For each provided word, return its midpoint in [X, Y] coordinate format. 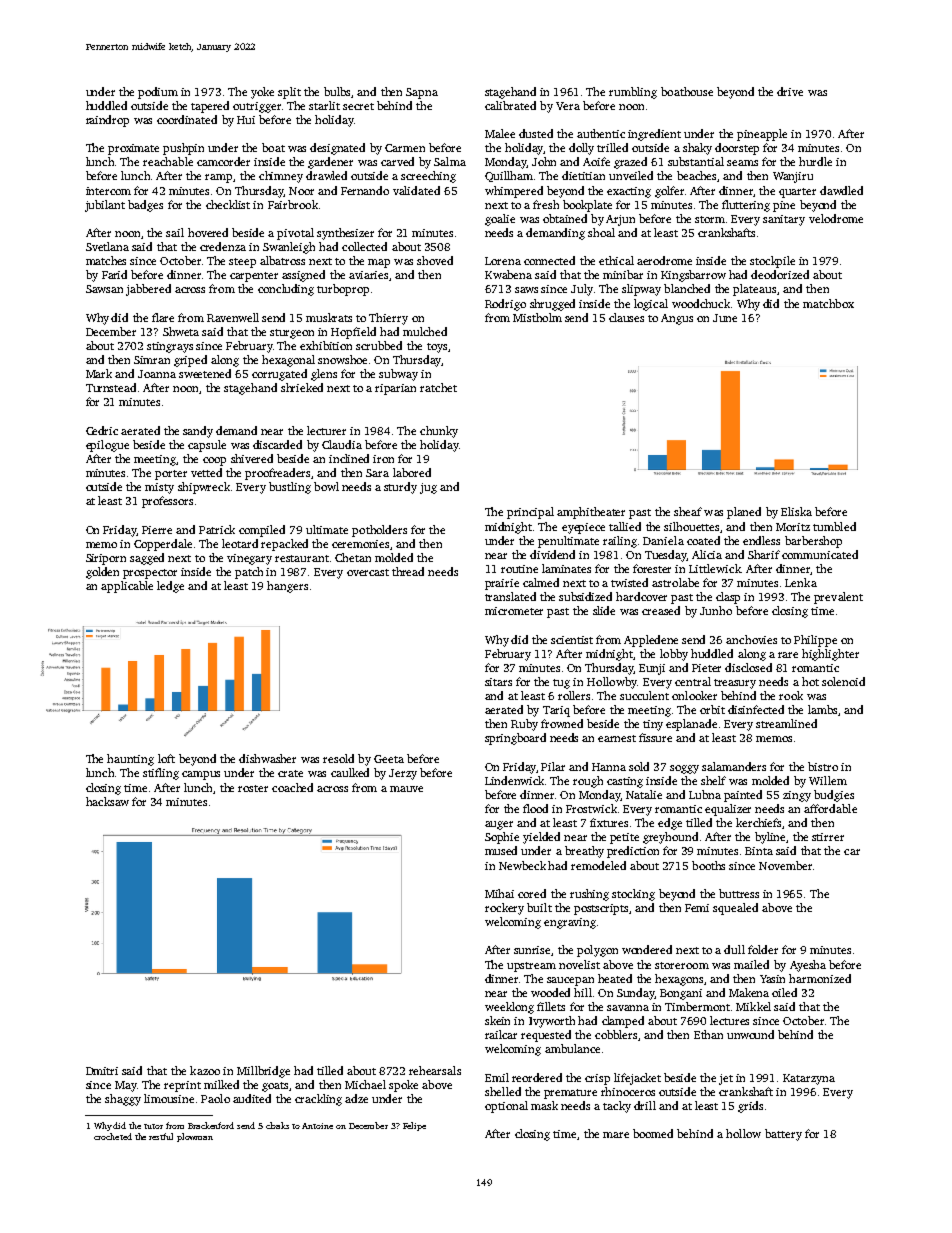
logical [651, 305]
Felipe [414, 1126]
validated [416, 190]
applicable [127, 587]
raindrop [107, 121]
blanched [687, 288]
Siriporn [106, 559]
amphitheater [591, 513]
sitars [498, 682]
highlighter [830, 655]
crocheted [113, 1136]
